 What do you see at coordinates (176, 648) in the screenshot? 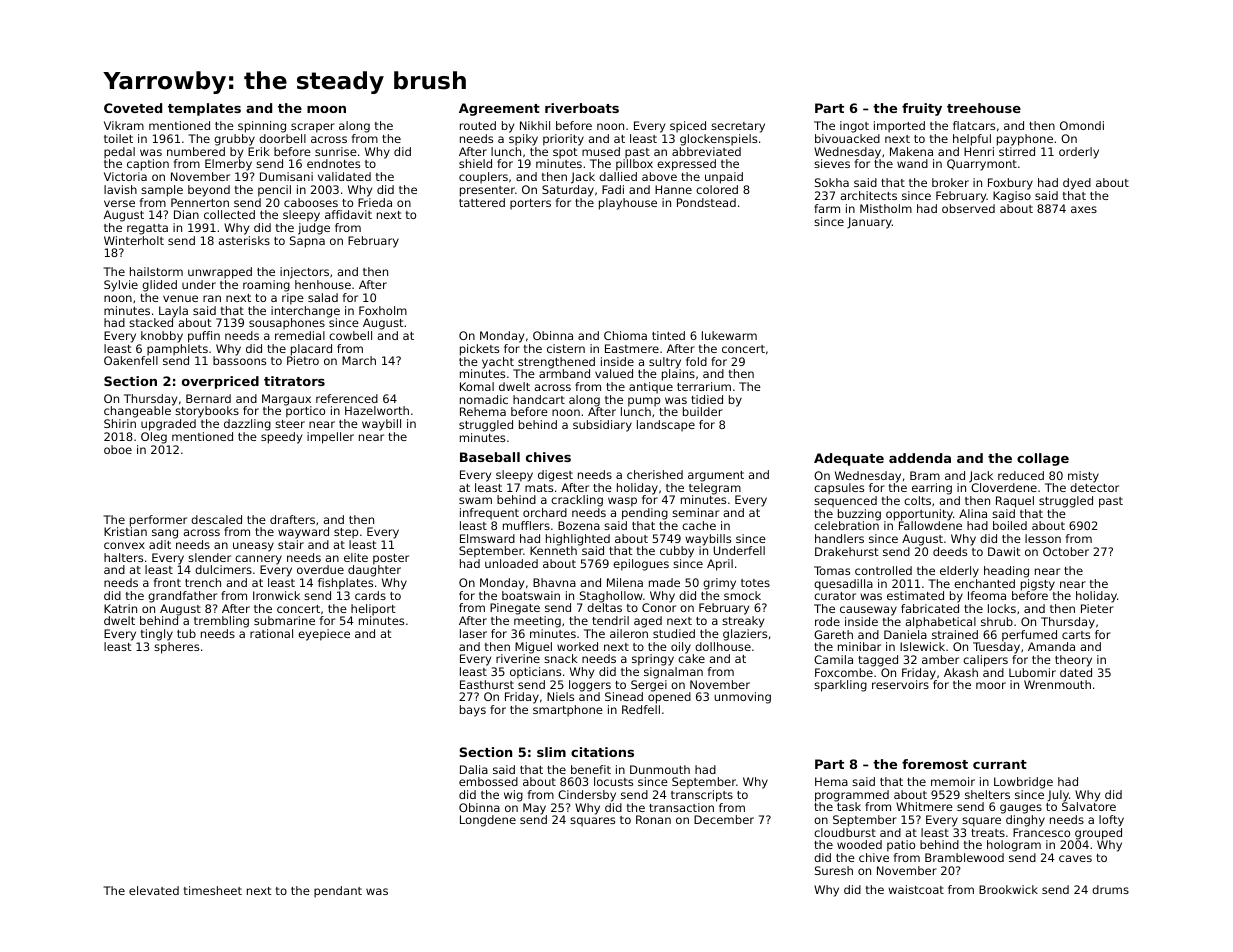
I see `spheres` at bounding box center [176, 648].
